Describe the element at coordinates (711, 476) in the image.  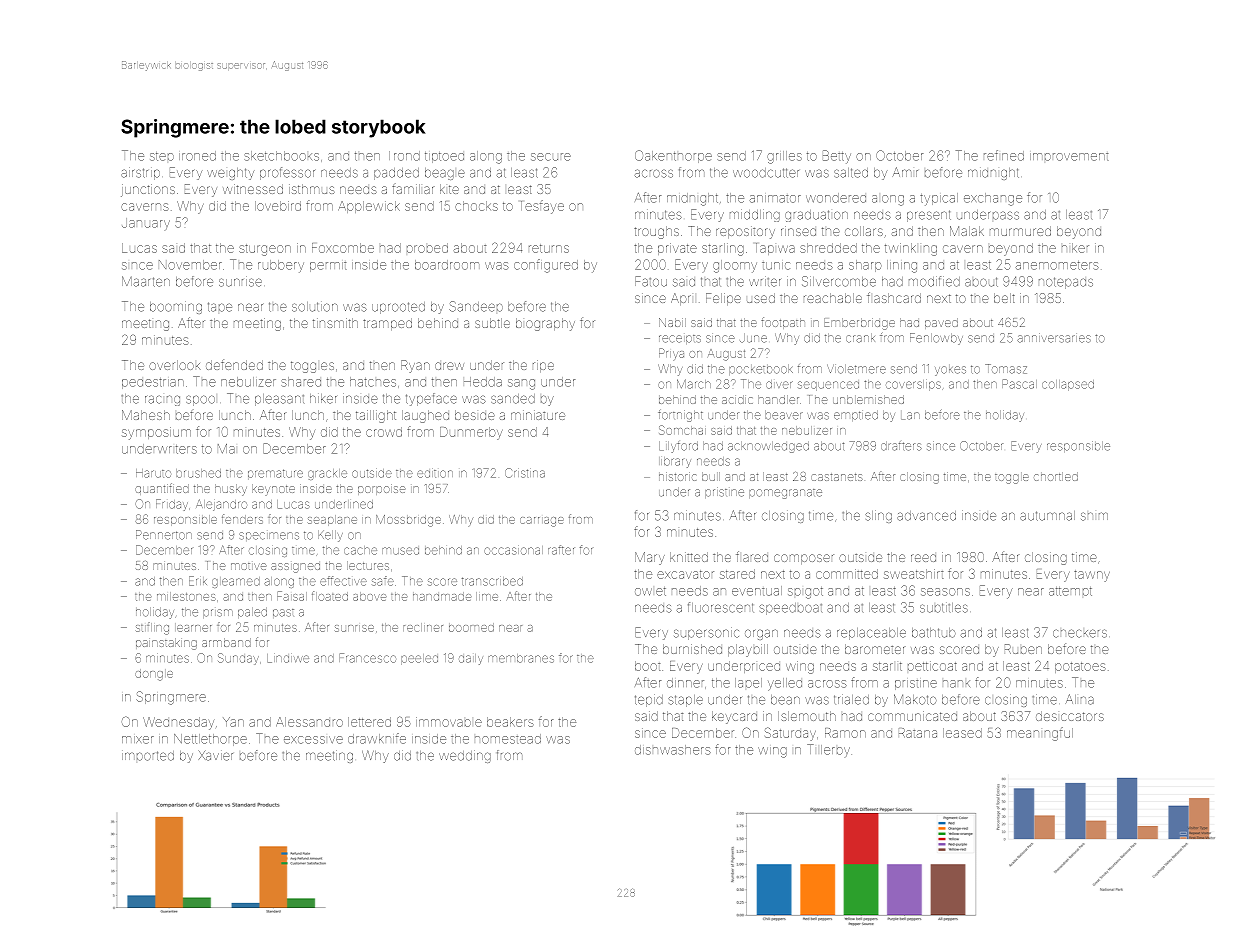
I see `bull` at that location.
